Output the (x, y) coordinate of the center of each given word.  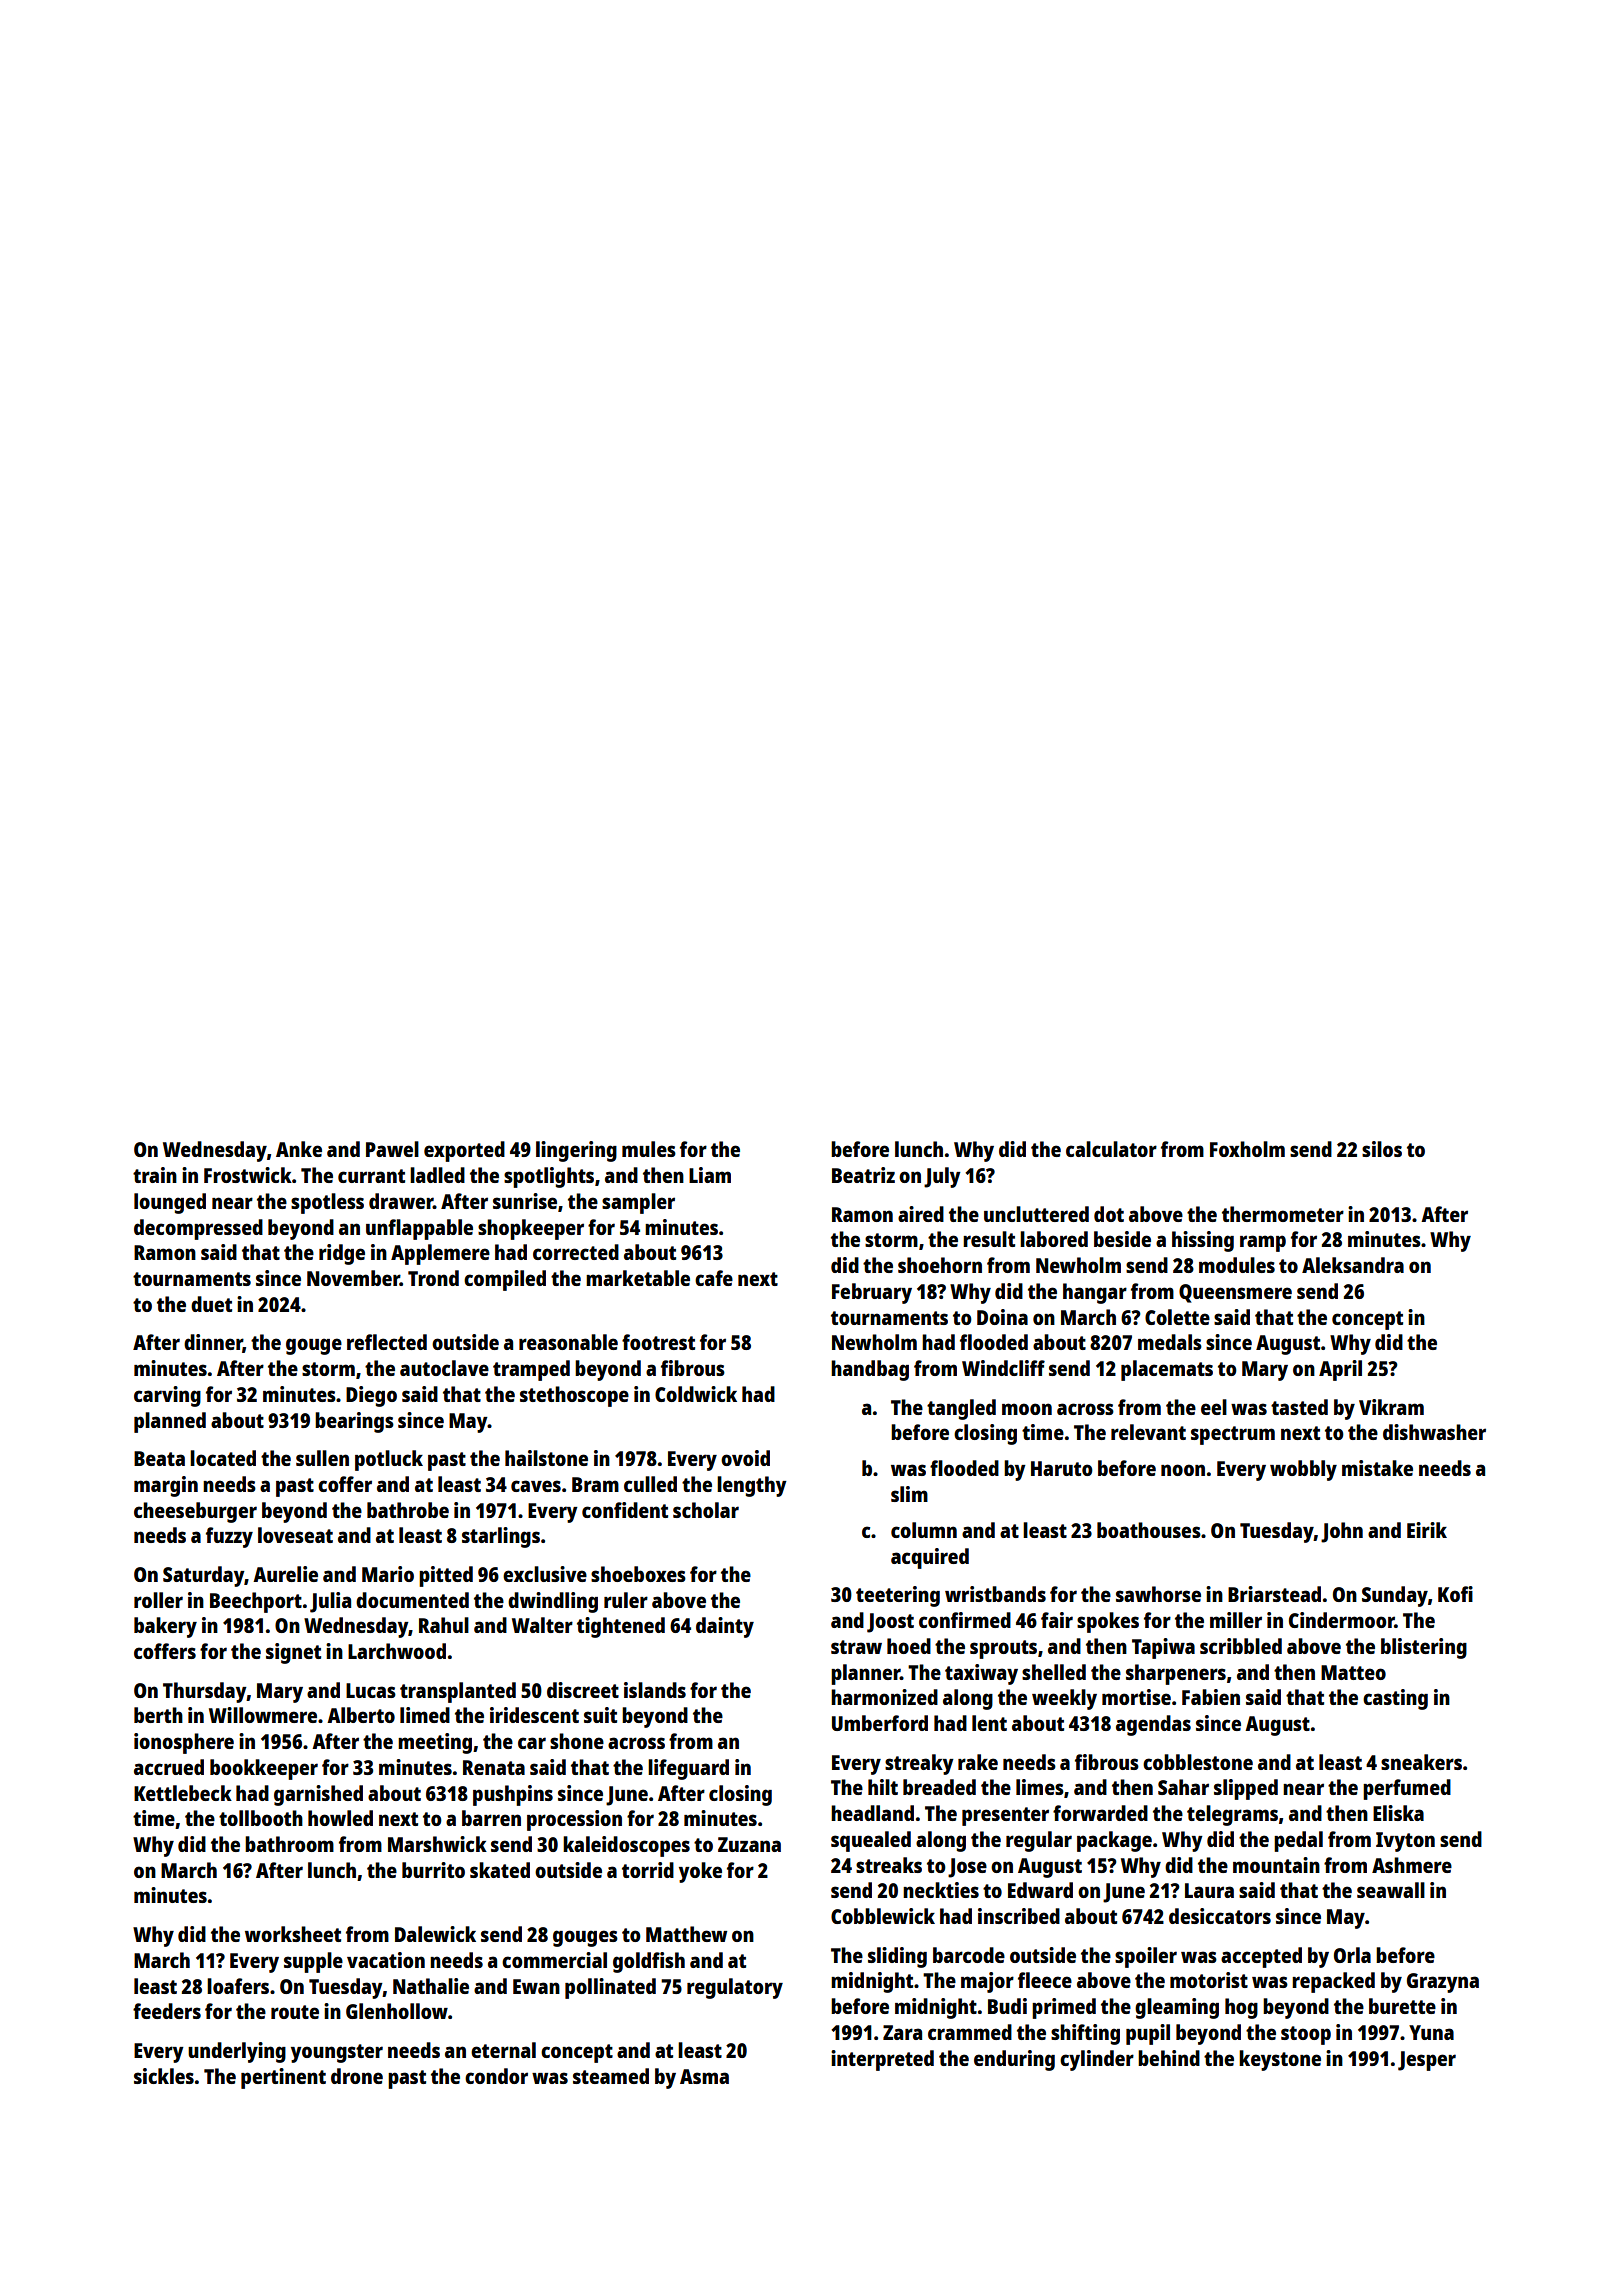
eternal (503, 2050)
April (1340, 1370)
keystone (1280, 2060)
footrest (658, 1342)
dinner (213, 1343)
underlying (237, 2052)
